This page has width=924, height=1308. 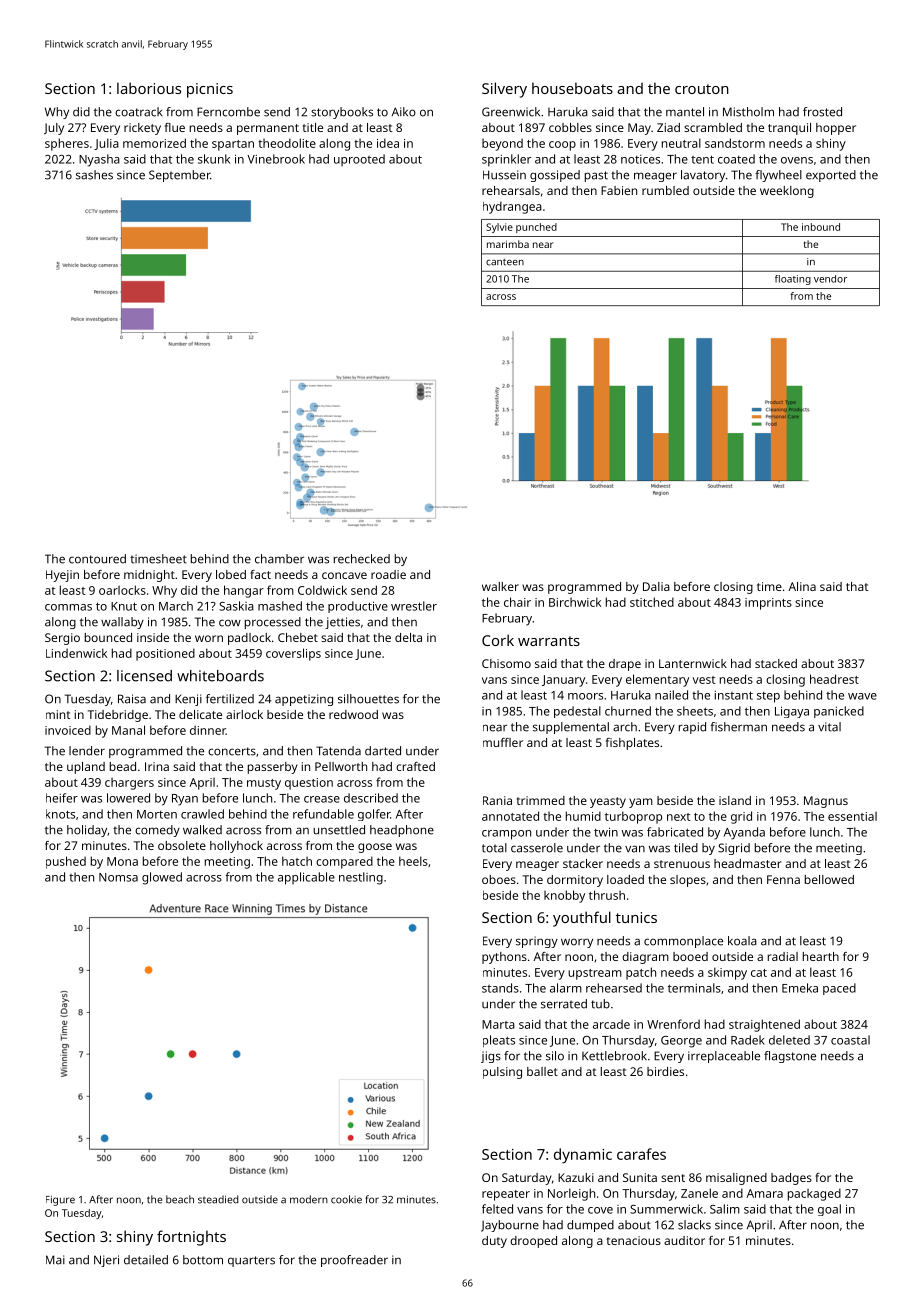 I want to click on canteen, so click(x=505, y=262).
